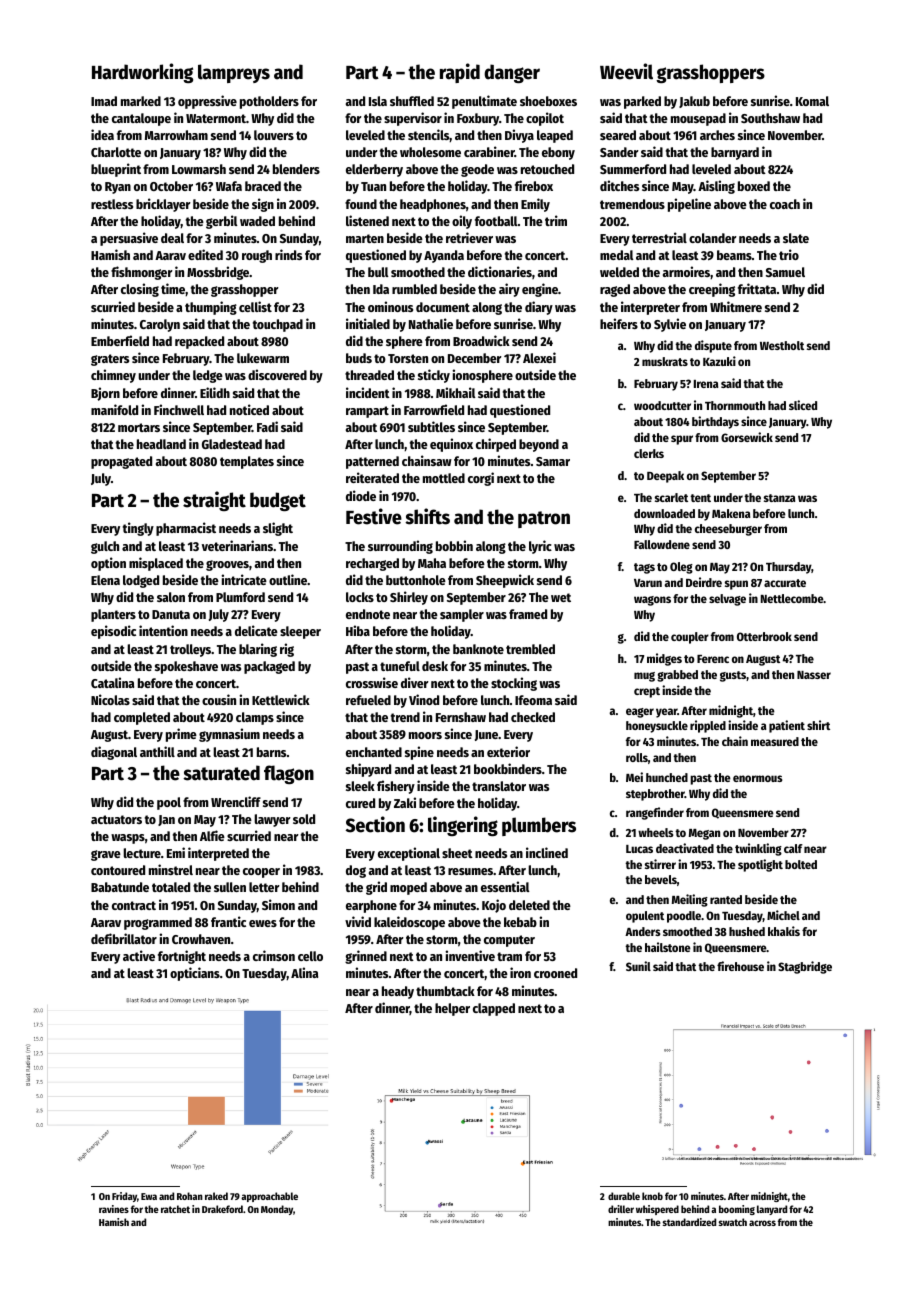 This screenshot has width=924, height=1308. I want to click on danger, so click(512, 73).
